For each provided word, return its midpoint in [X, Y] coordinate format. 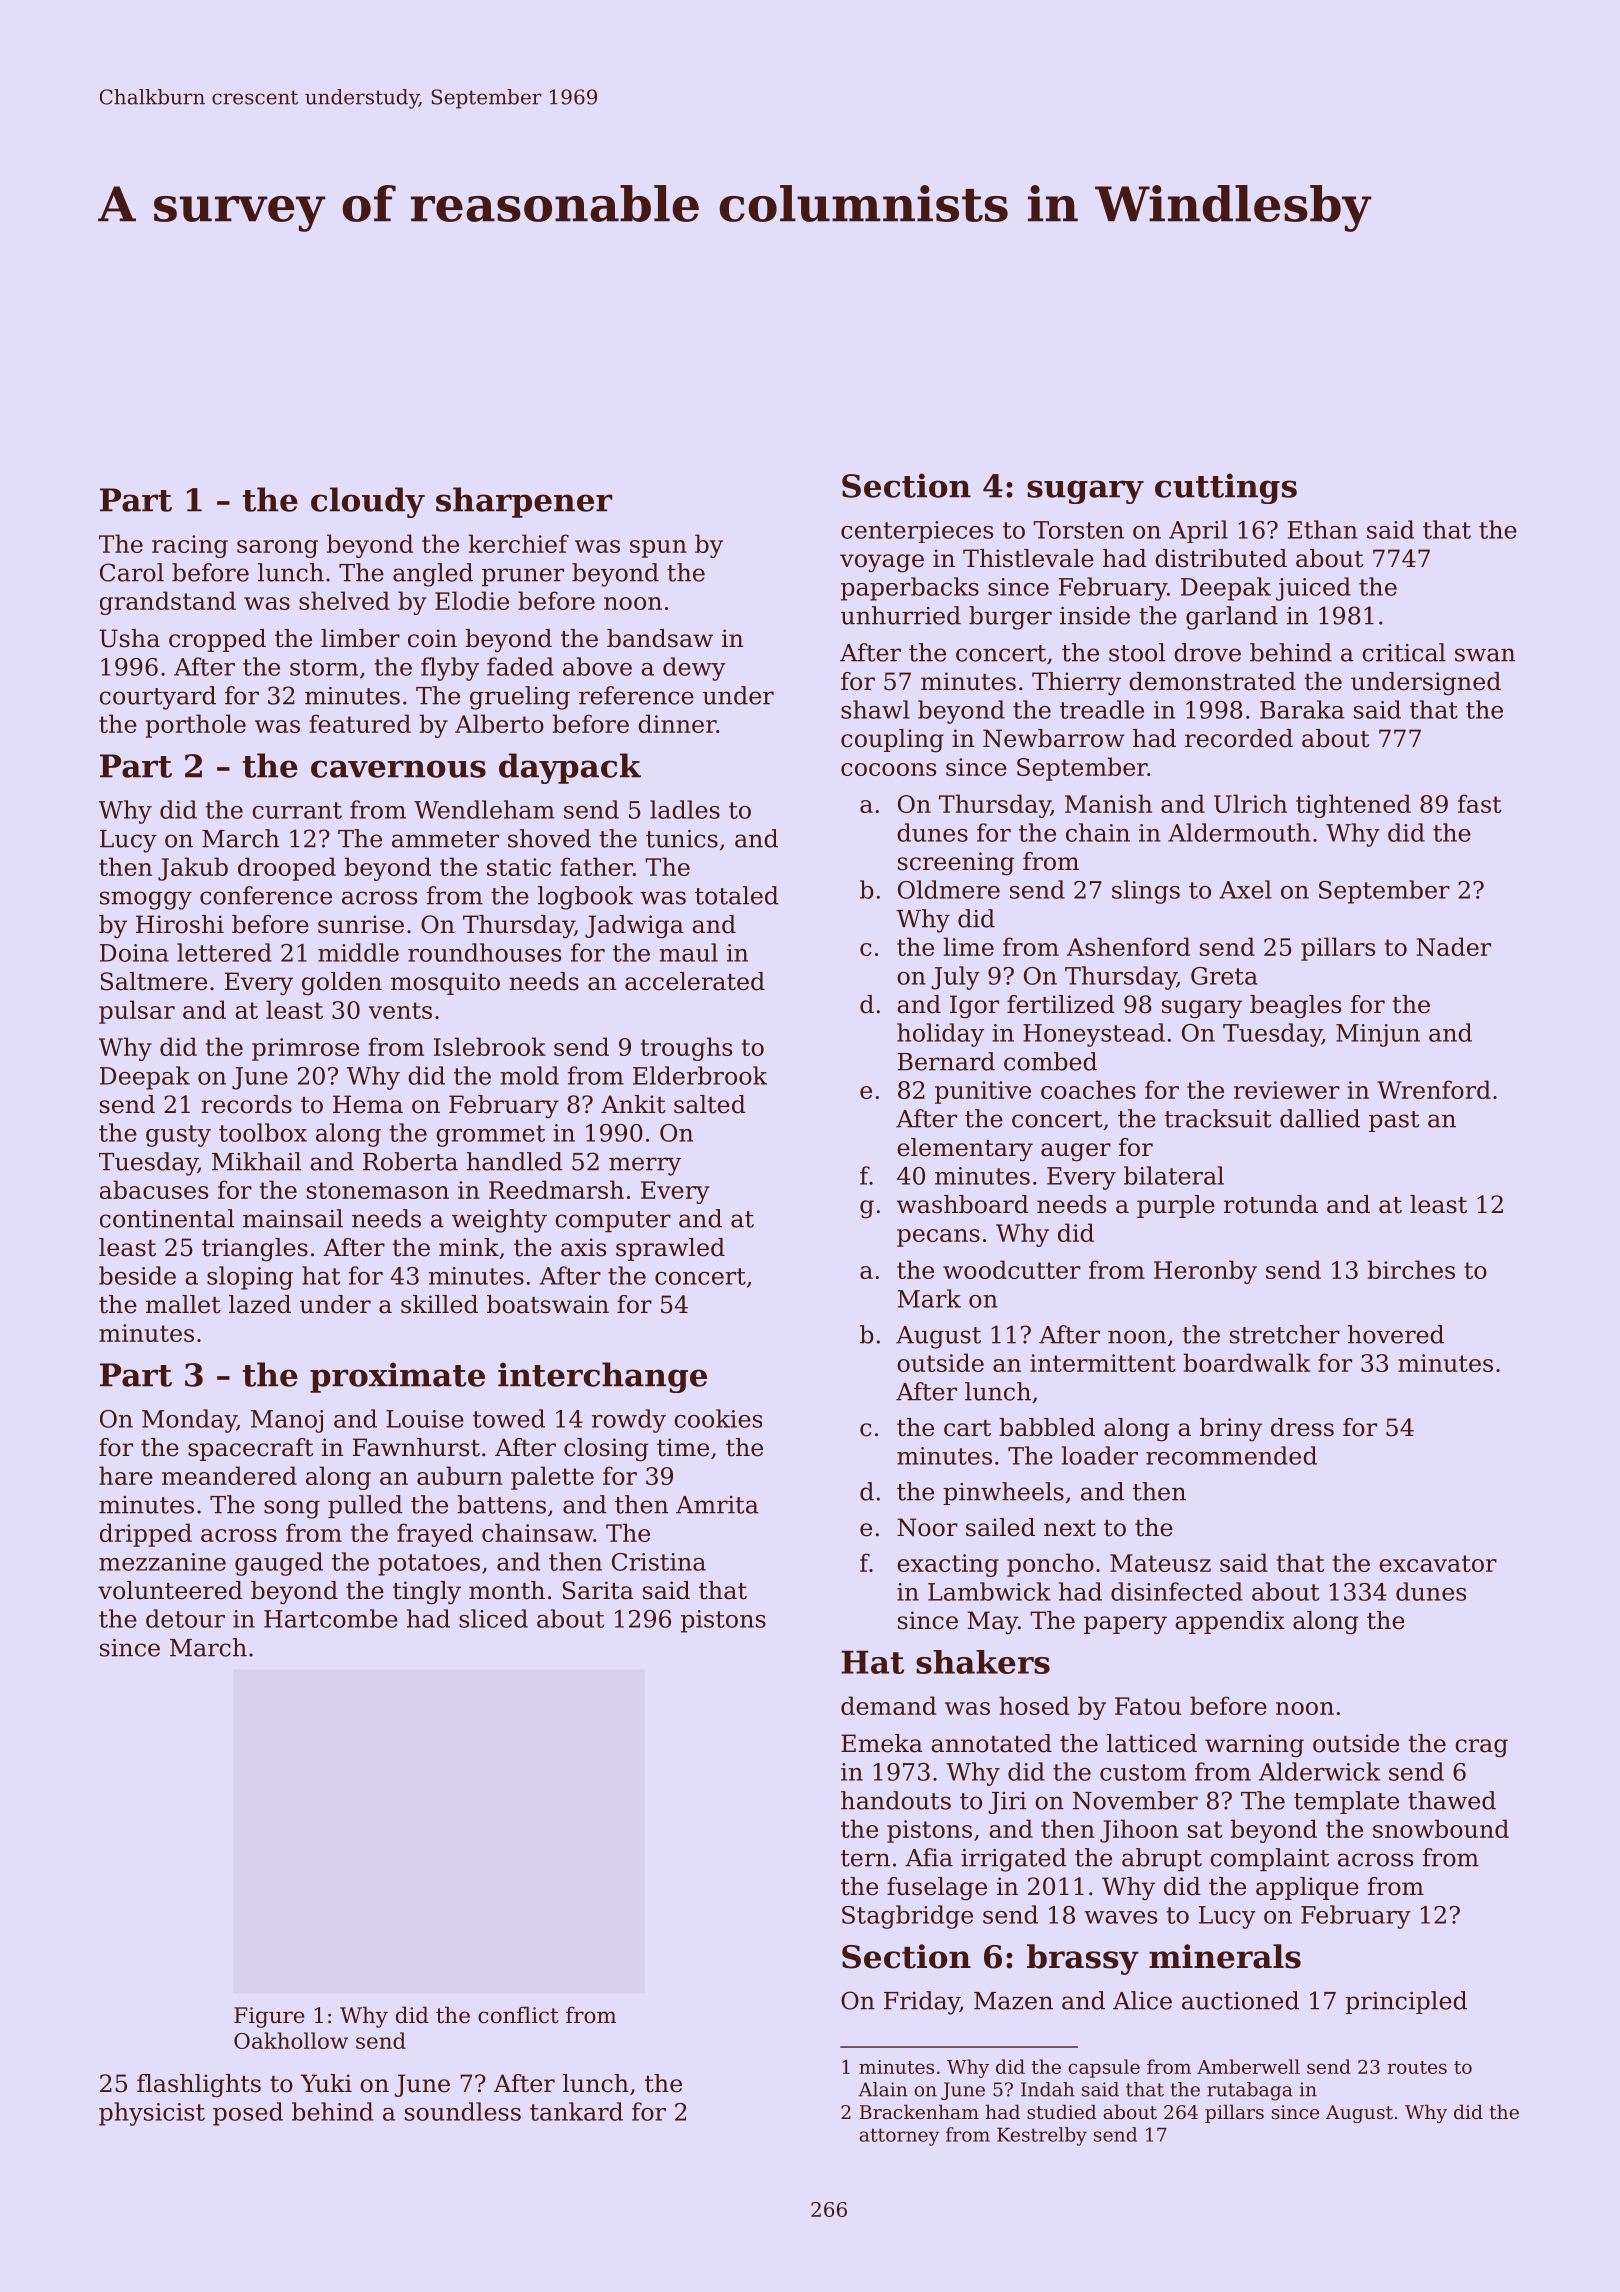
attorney [899, 2137]
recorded [1239, 738]
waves [1120, 1917]
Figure [269, 2017]
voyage [882, 563]
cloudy [368, 502]
